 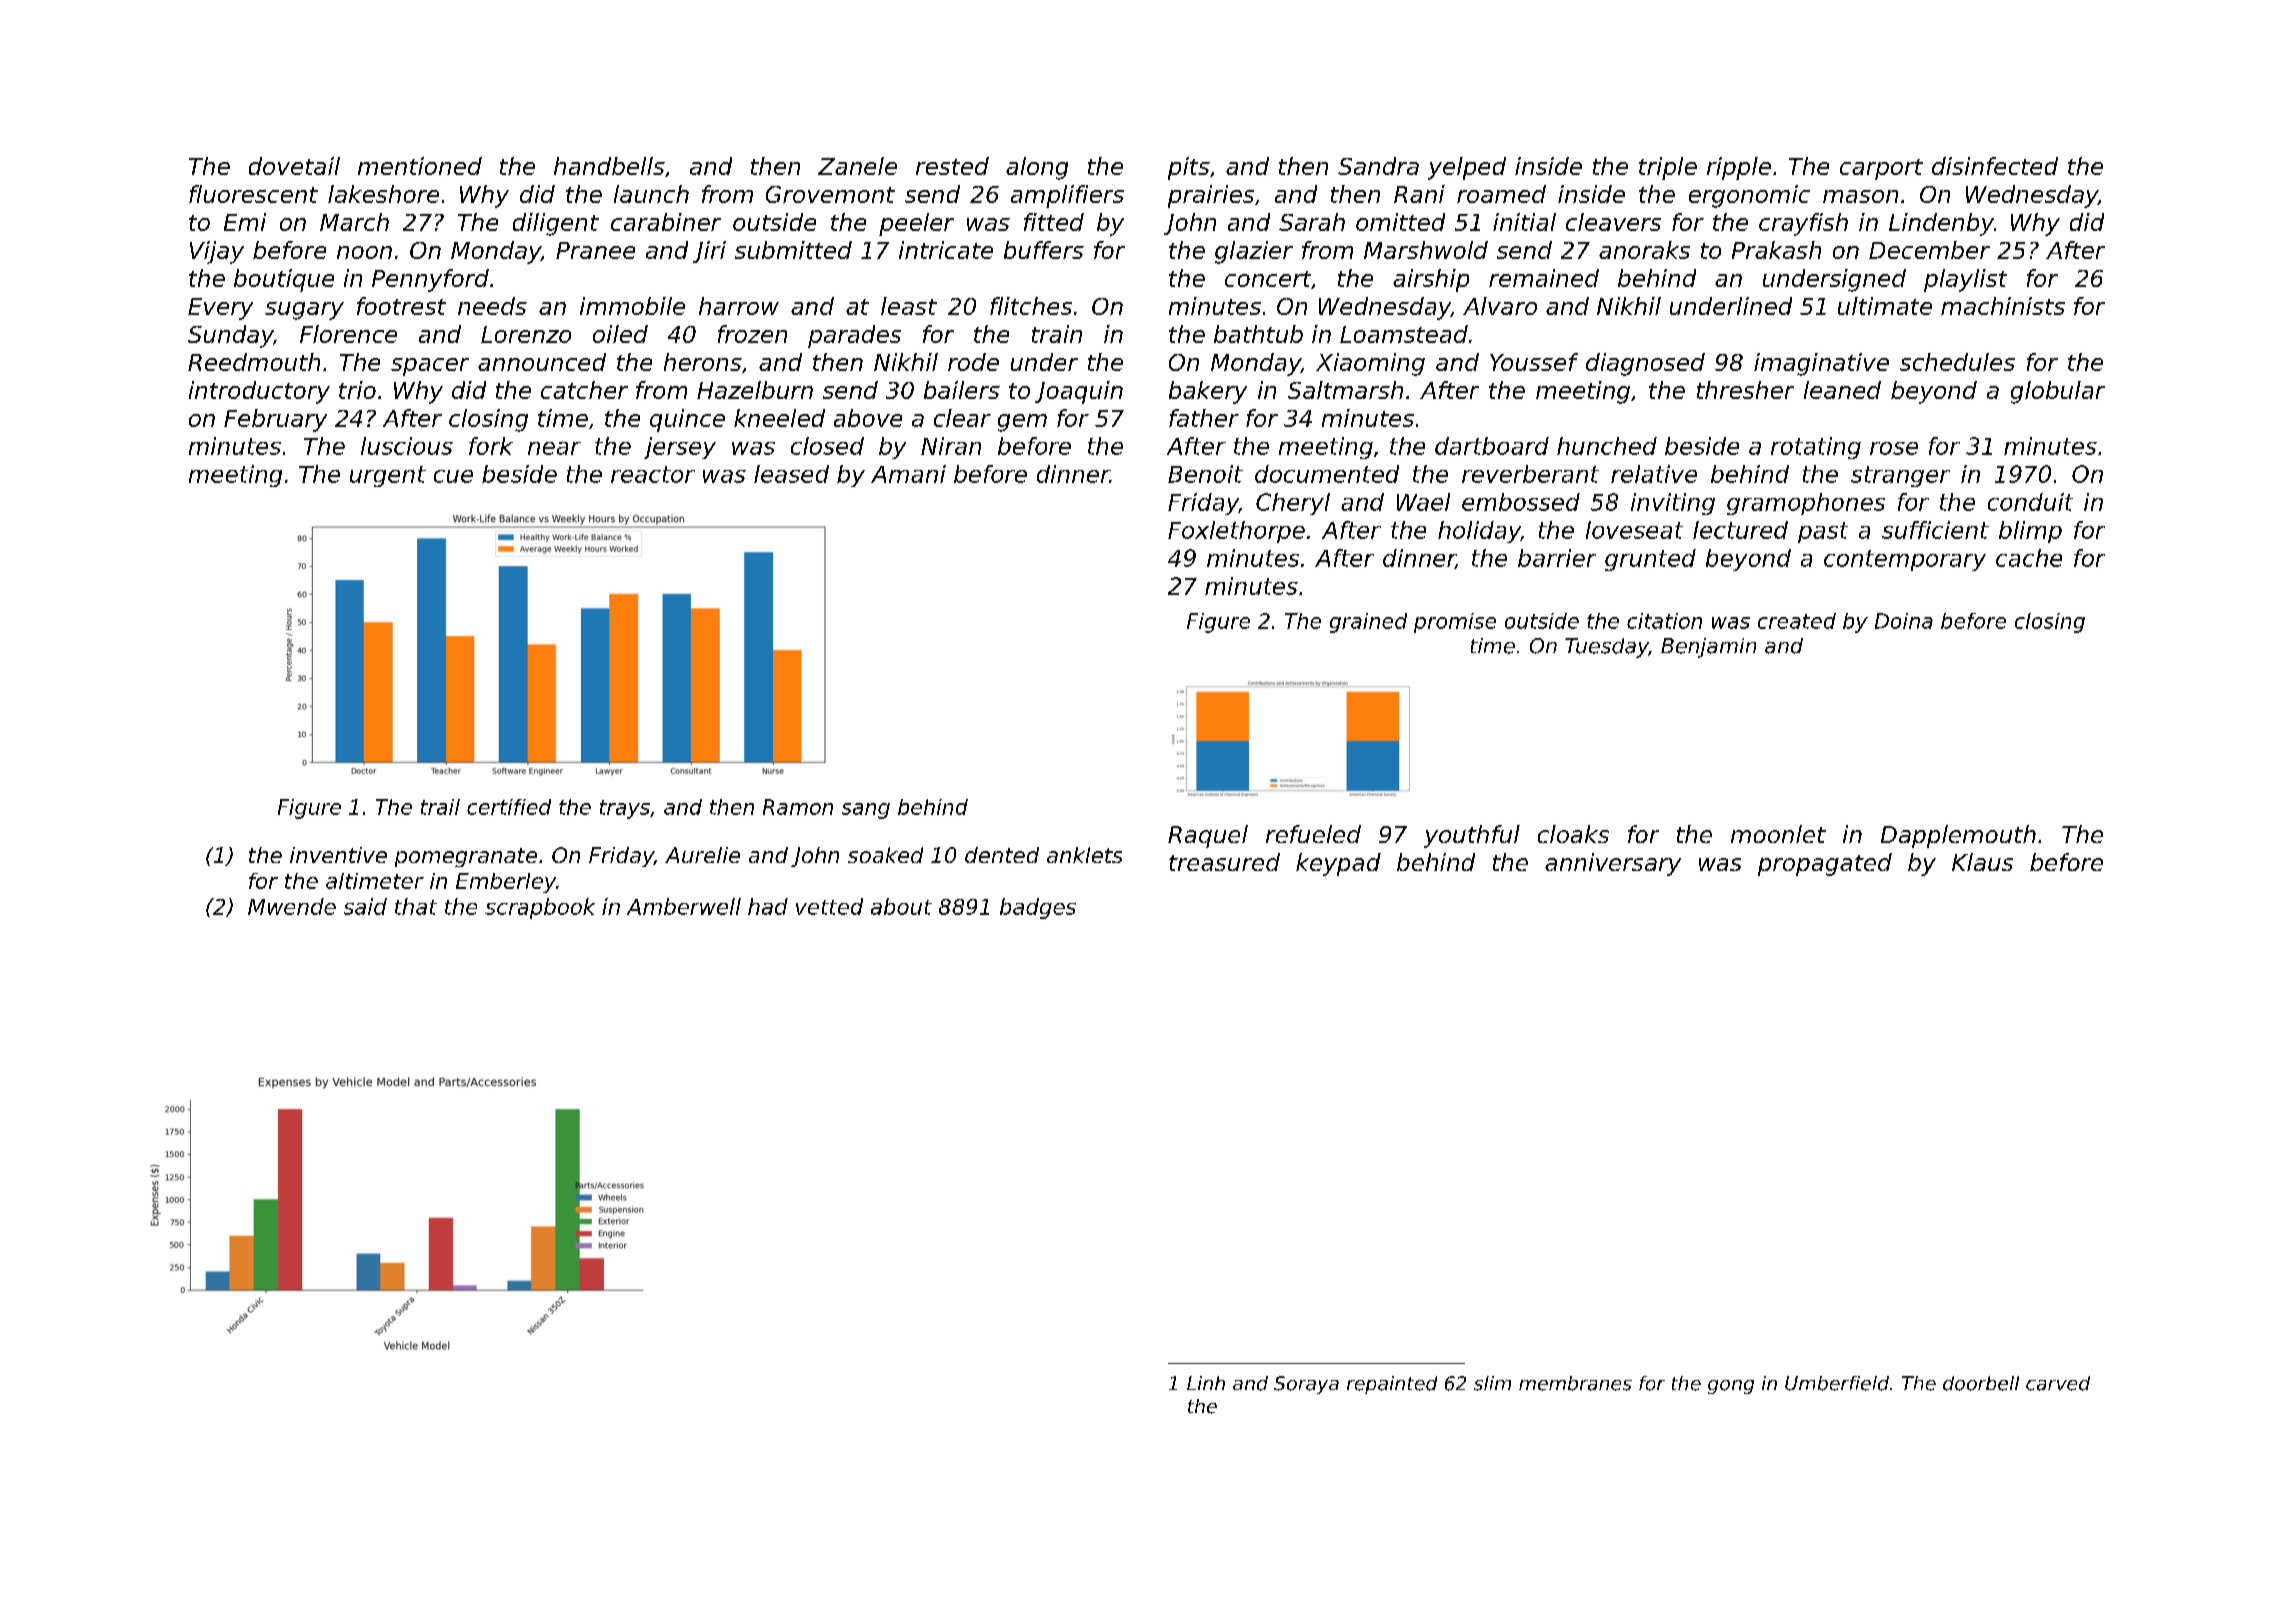 I want to click on omitted, so click(x=1400, y=222).
